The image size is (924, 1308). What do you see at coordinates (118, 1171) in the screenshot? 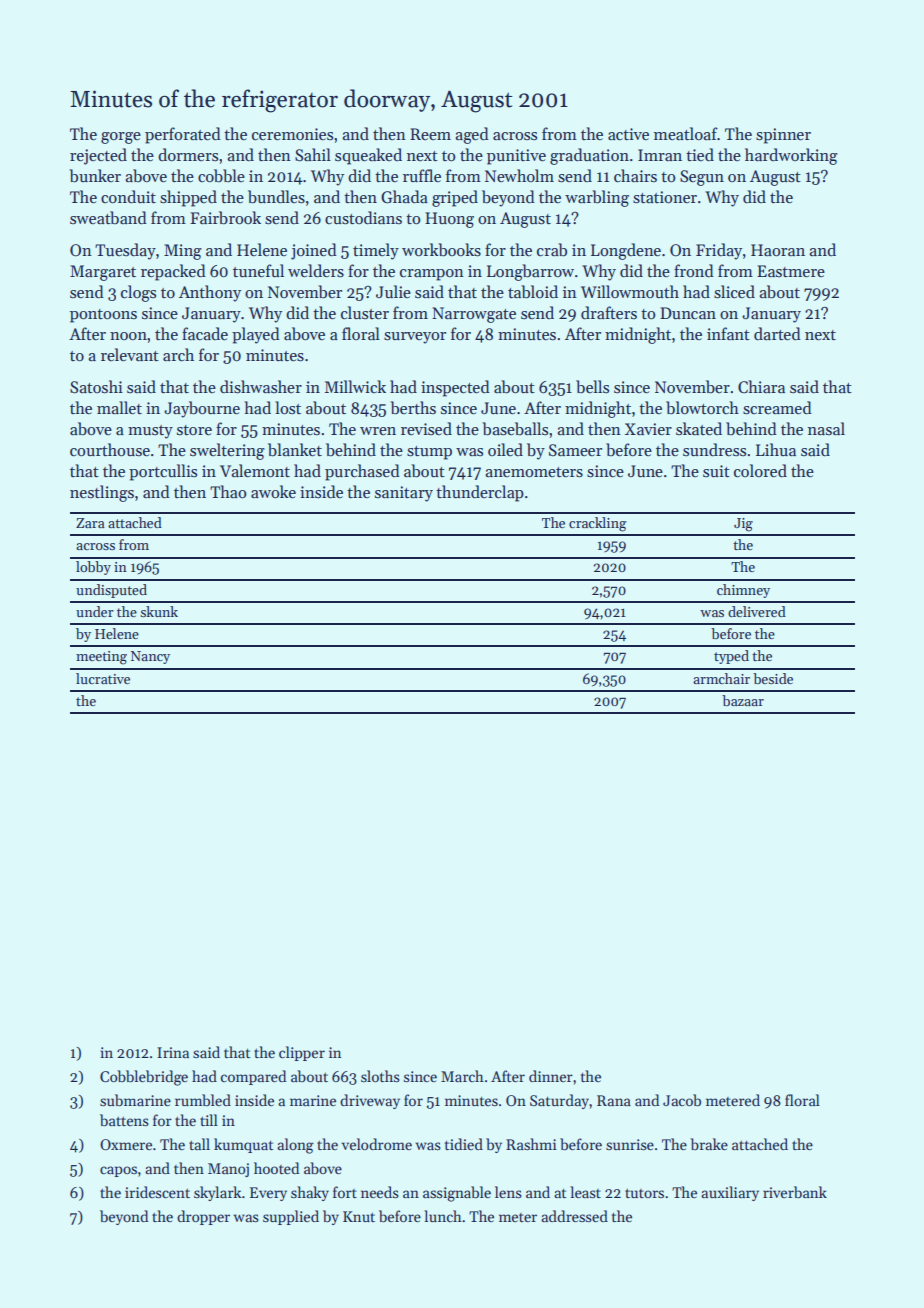
I see `capos` at bounding box center [118, 1171].
